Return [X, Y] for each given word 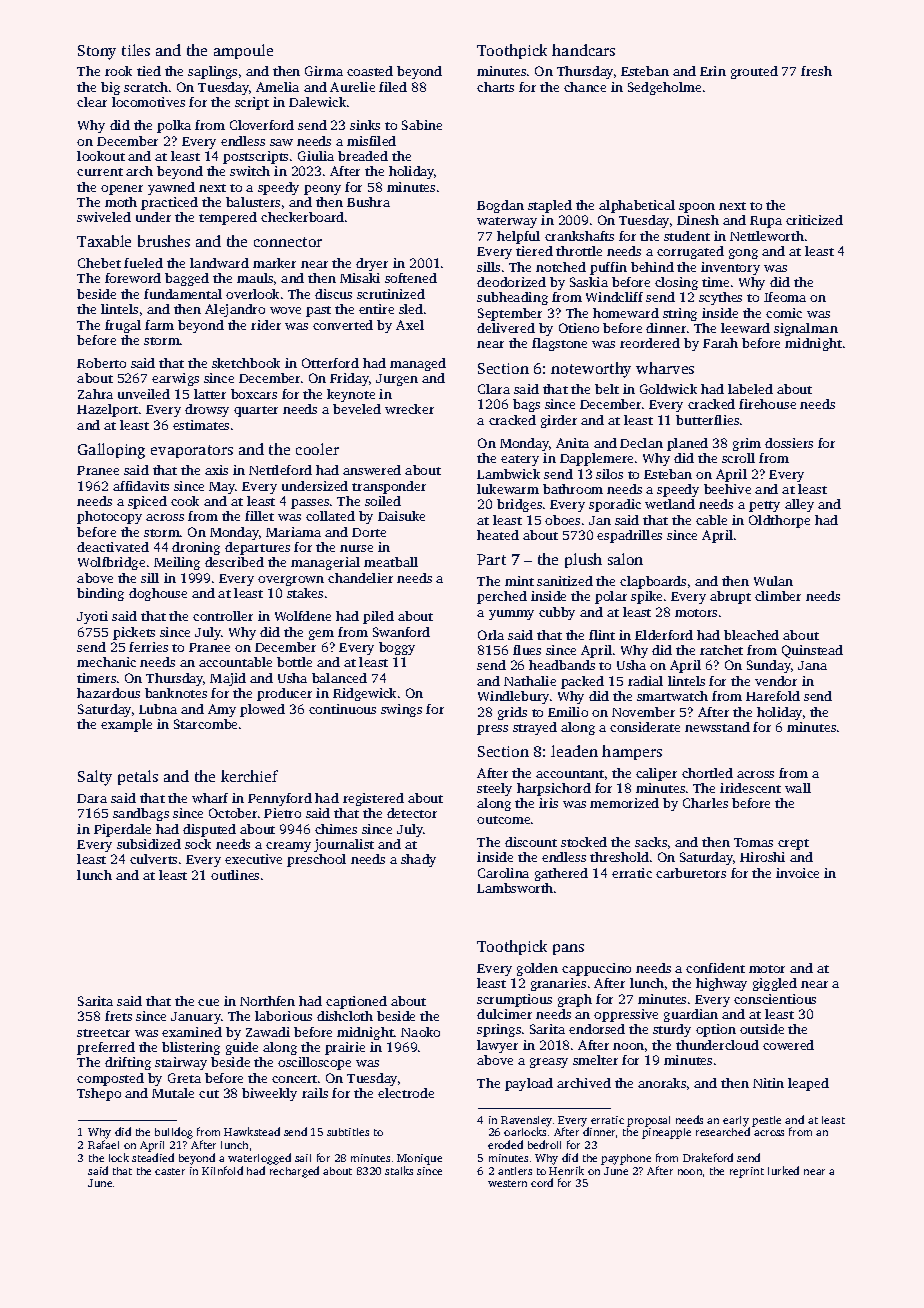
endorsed [597, 1029]
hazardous [108, 693]
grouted [754, 72]
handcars [583, 50]
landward [219, 263]
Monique [419, 1159]
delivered [506, 328]
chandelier [360, 578]
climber [778, 596]
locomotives [148, 102]
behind [652, 267]
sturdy [672, 1030]
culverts [153, 859]
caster [170, 1171]
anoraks [662, 1083]
